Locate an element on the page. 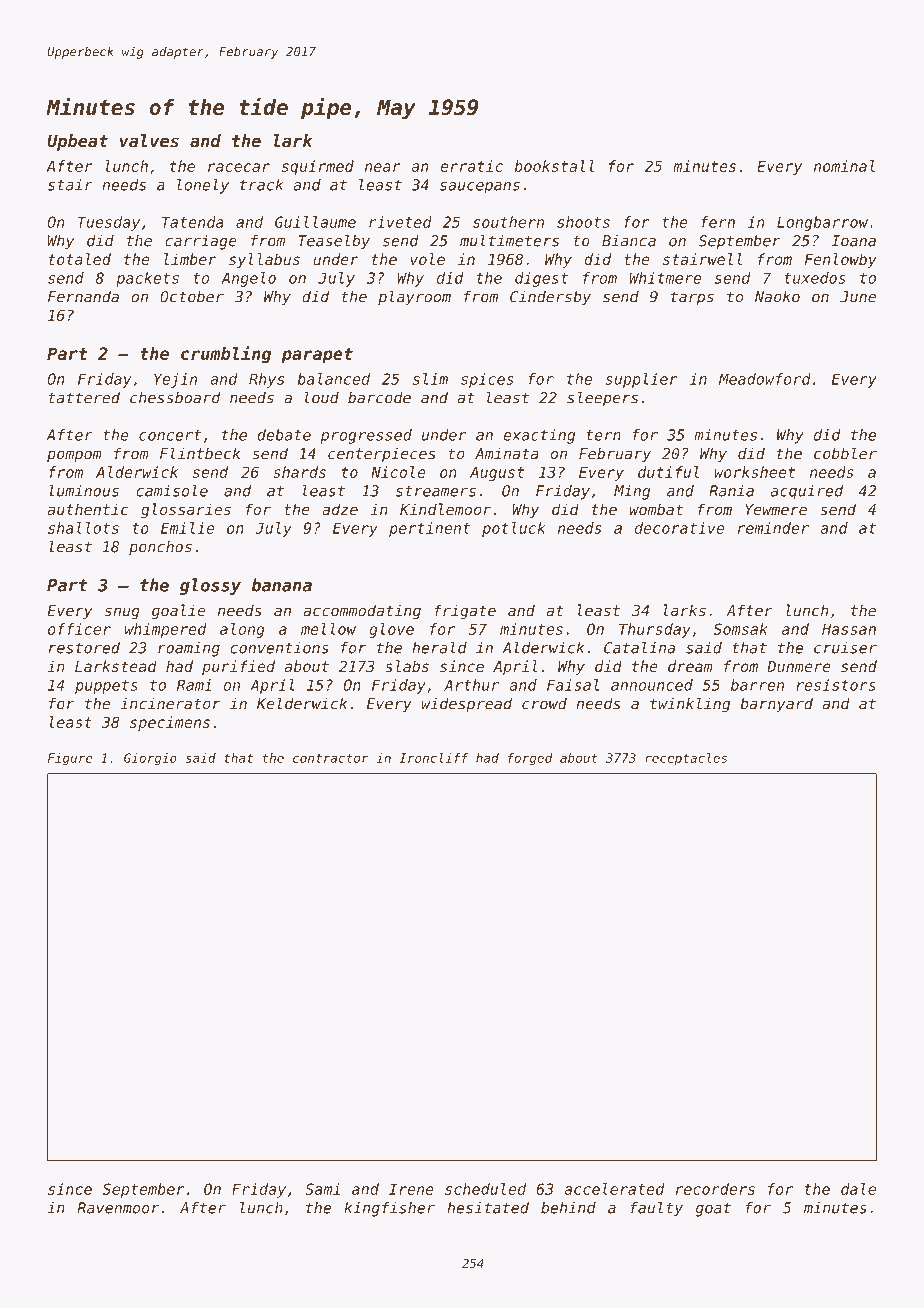 The image size is (924, 1308). faulty is located at coordinates (656, 1209).
